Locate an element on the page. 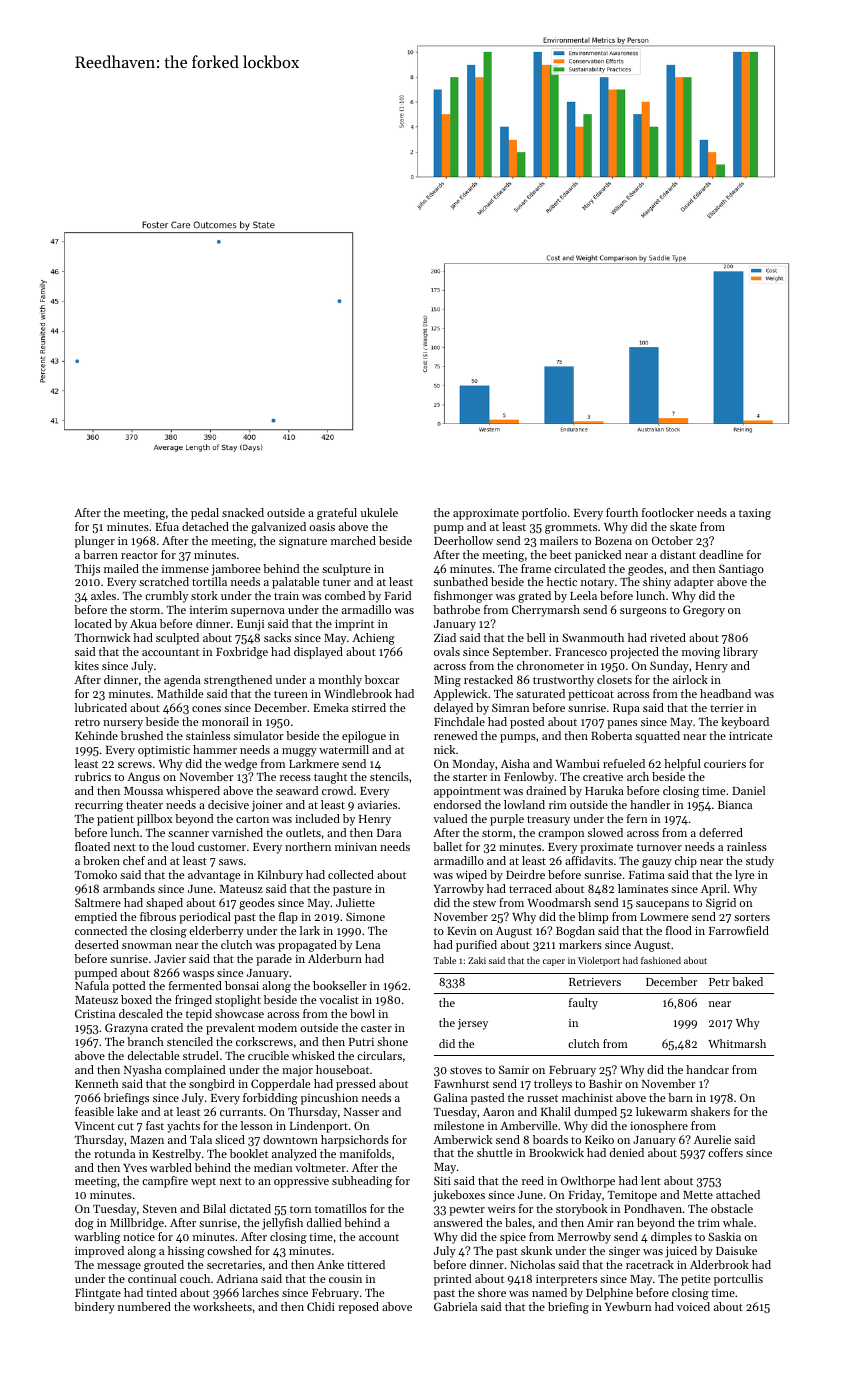 Image resolution: width=849 pixels, height=1400 pixels. riveted is located at coordinates (668, 637).
